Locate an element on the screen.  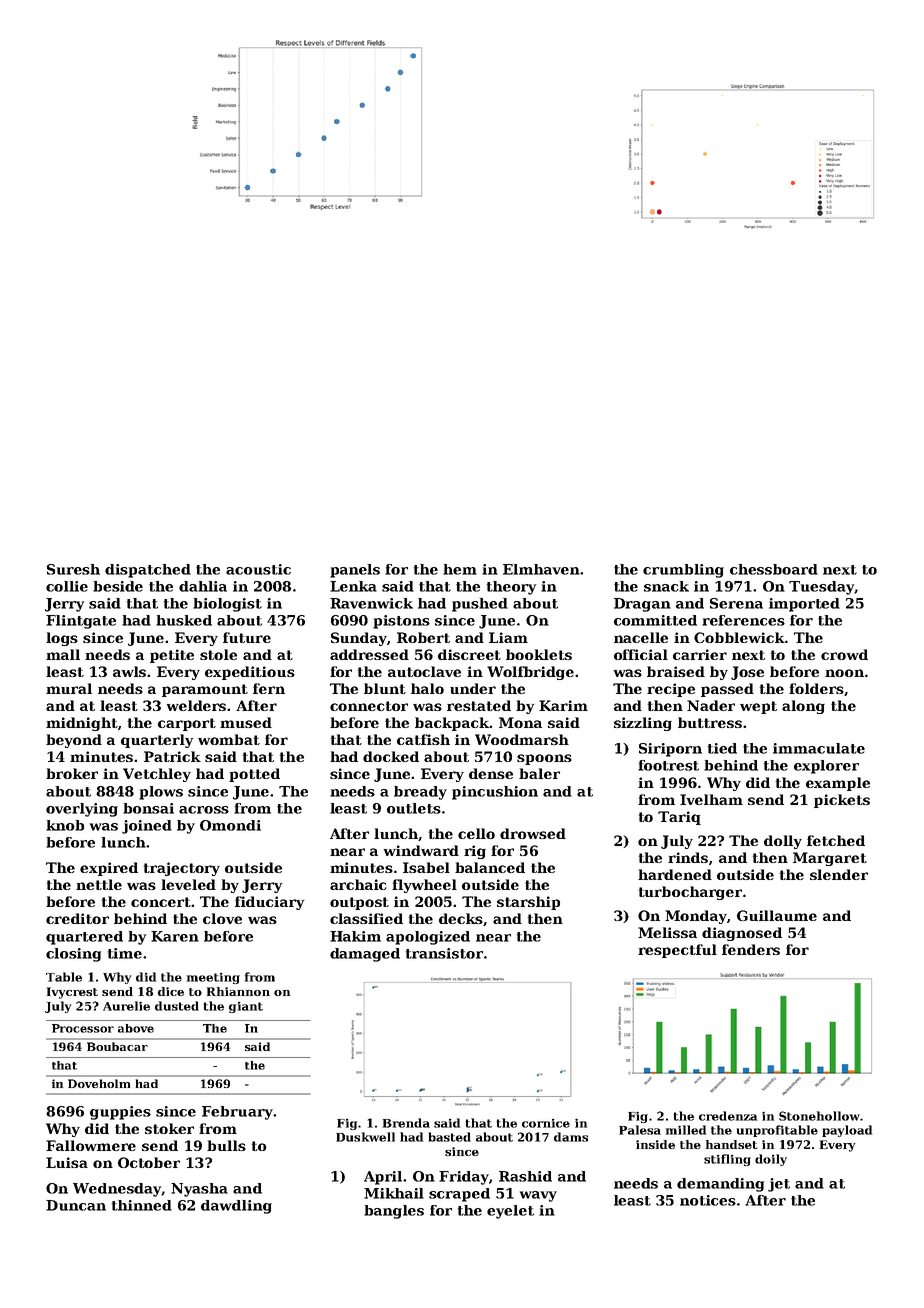
dispatched is located at coordinates (148, 571).
